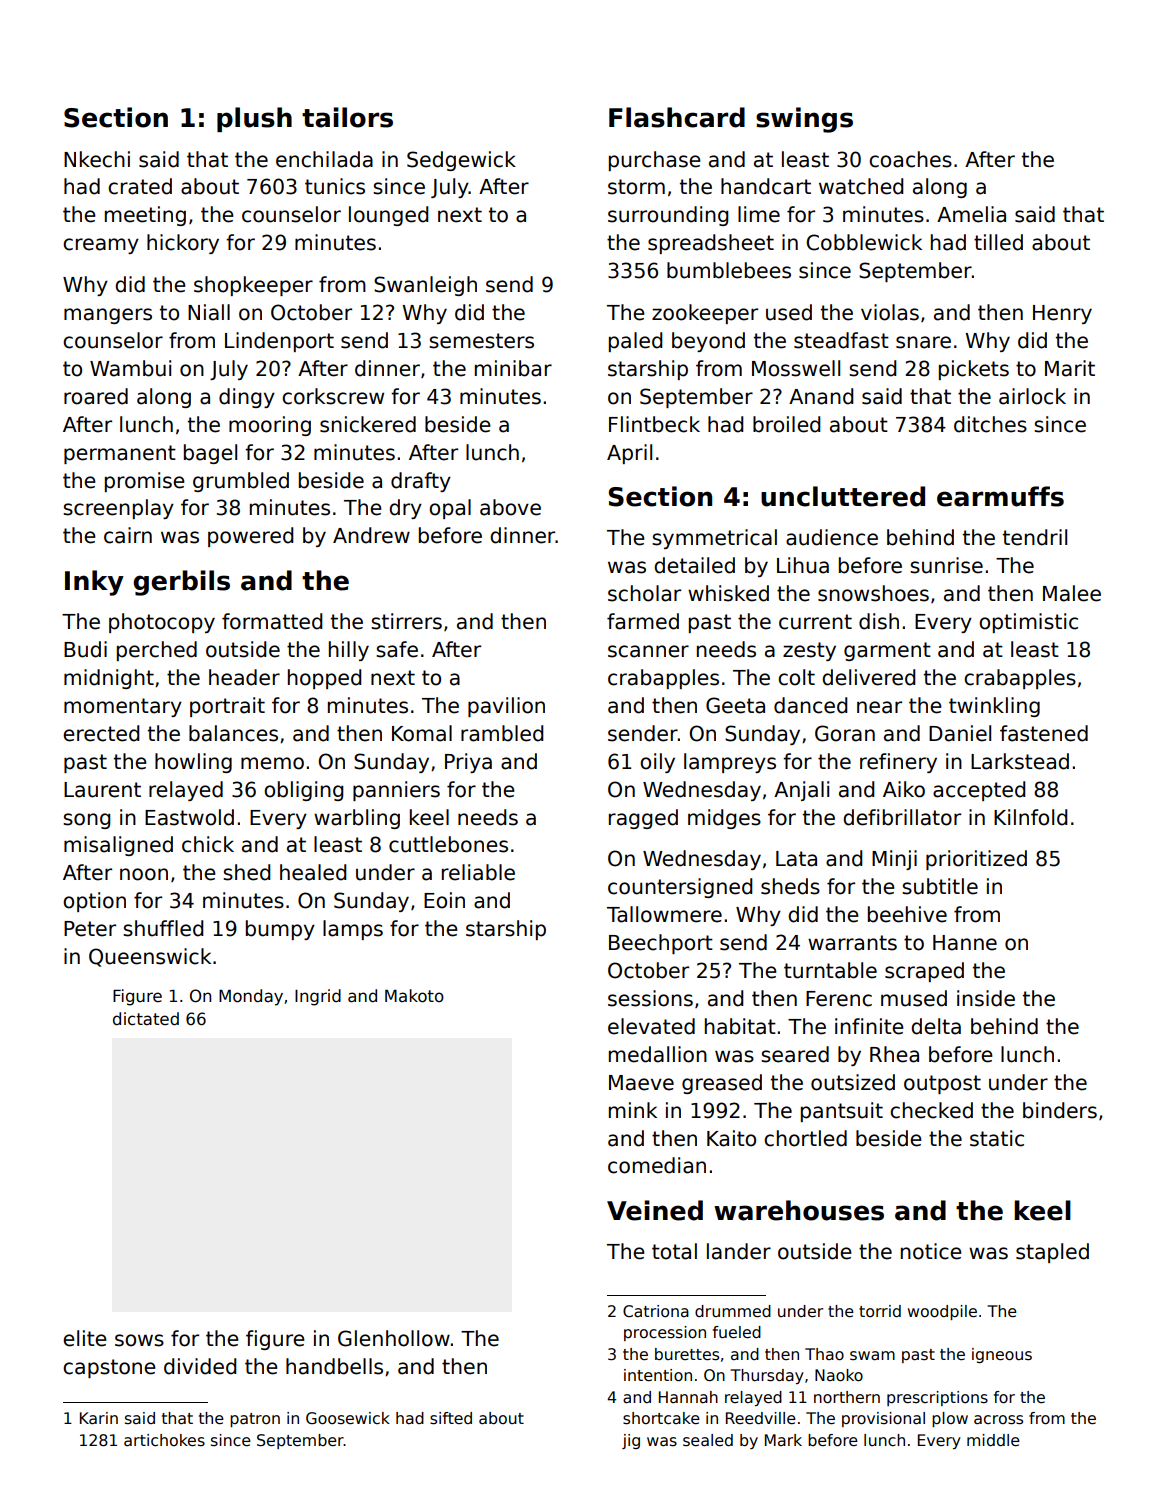 This image has height=1512, width=1168. What do you see at coordinates (656, 1311) in the image?
I see `Catriona` at bounding box center [656, 1311].
